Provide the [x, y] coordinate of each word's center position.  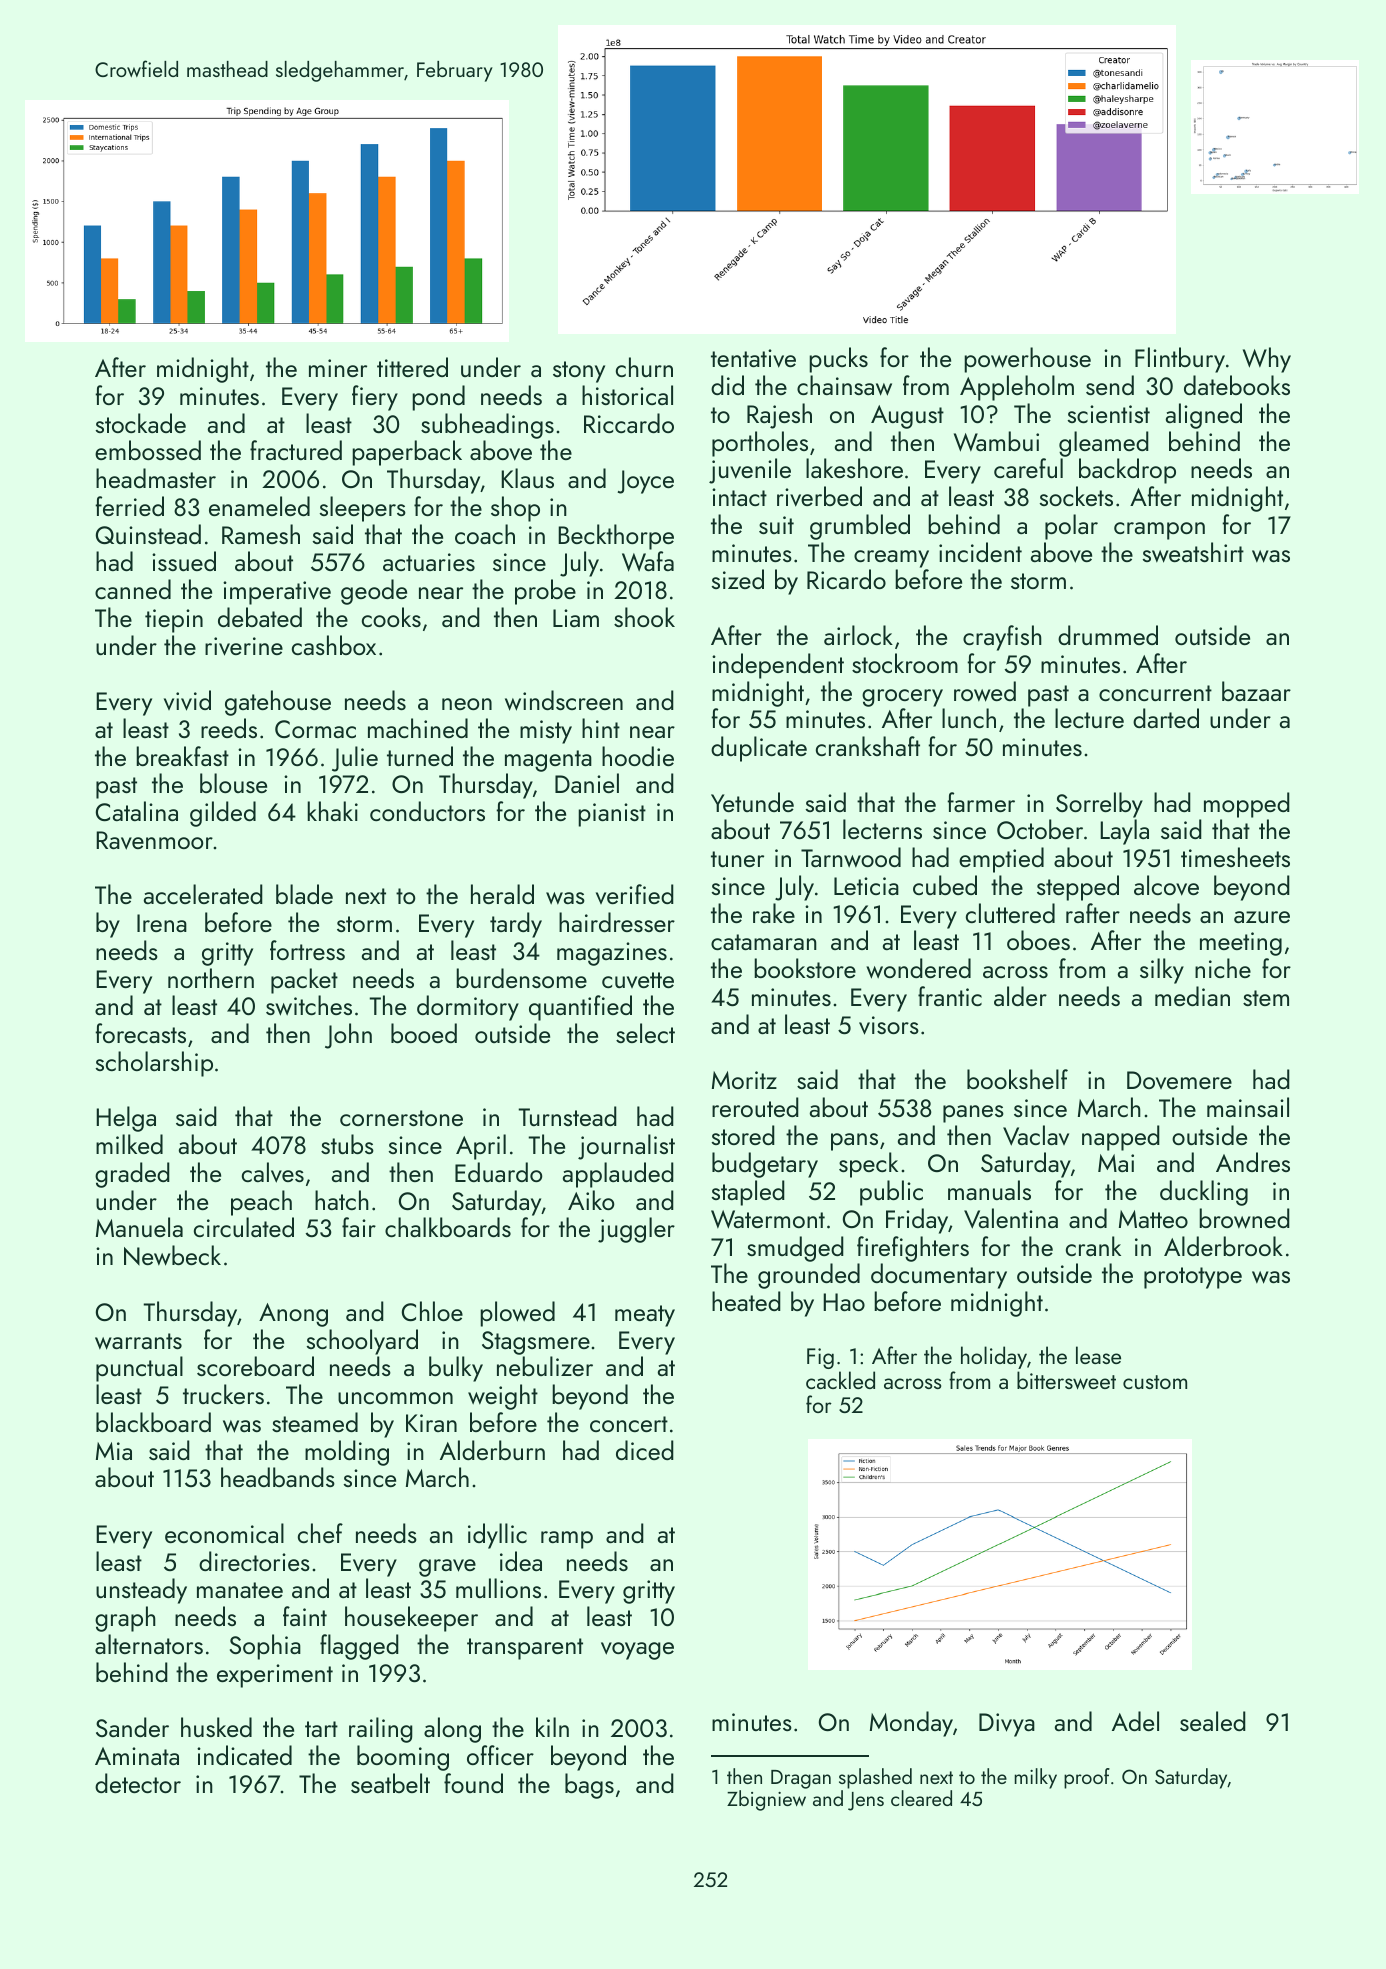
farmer [981, 802]
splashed [875, 1778]
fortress [307, 950]
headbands [278, 1477]
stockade [141, 423]
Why [1267, 360]
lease [1098, 1355]
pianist [612, 815]
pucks [838, 360]
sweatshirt [1193, 552]
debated [260, 617]
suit [776, 525]
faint [305, 1616]
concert [629, 1424]
